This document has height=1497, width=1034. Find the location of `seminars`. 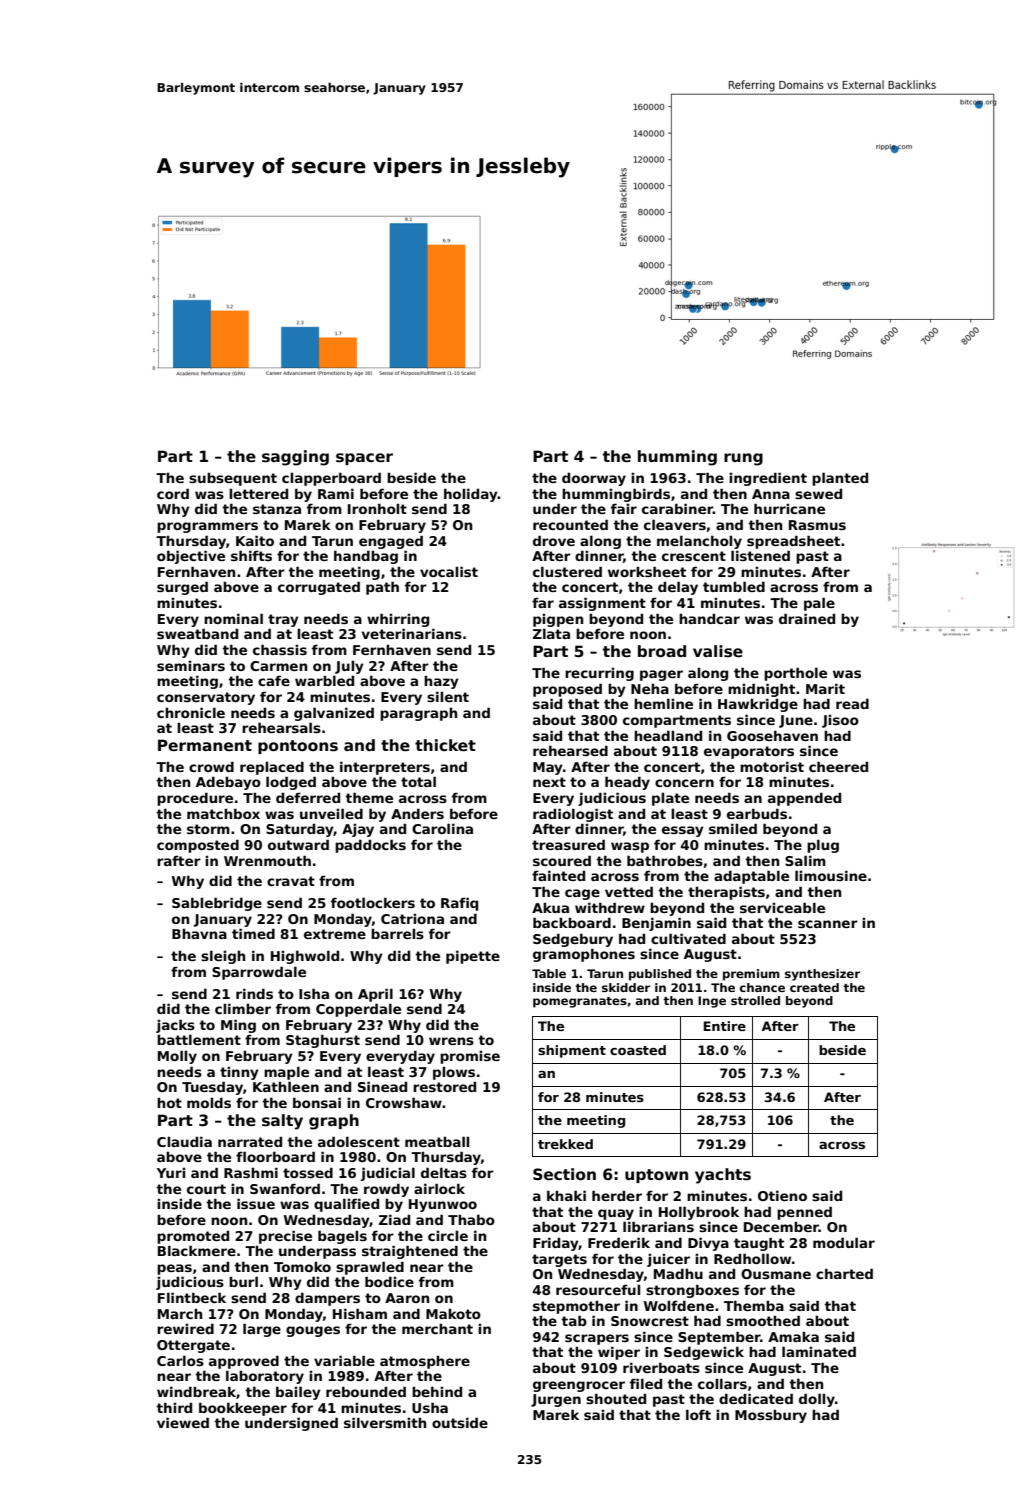

seminars is located at coordinates (191, 665).
